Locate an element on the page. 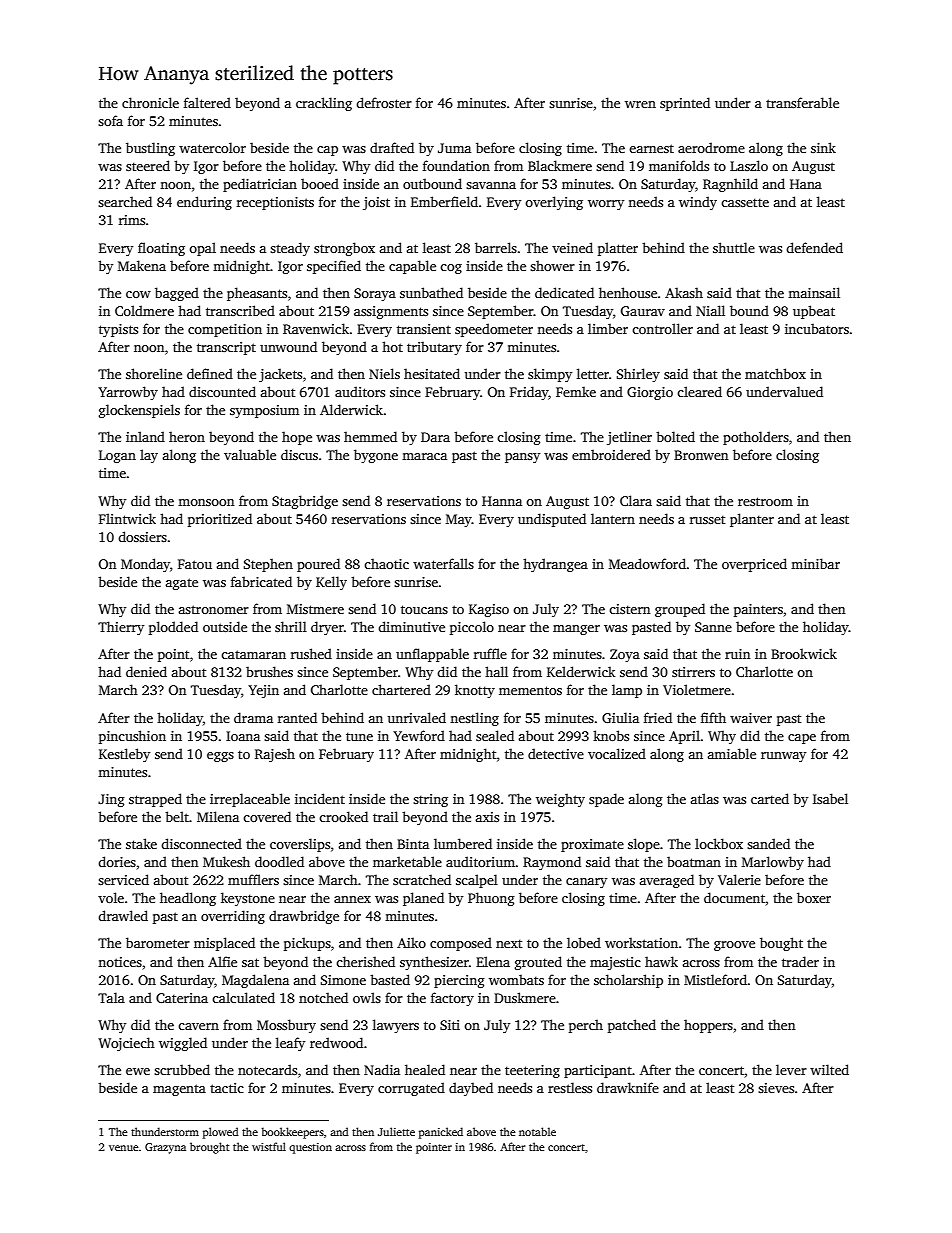 This image has width=952, height=1233. steered is located at coordinates (148, 165).
